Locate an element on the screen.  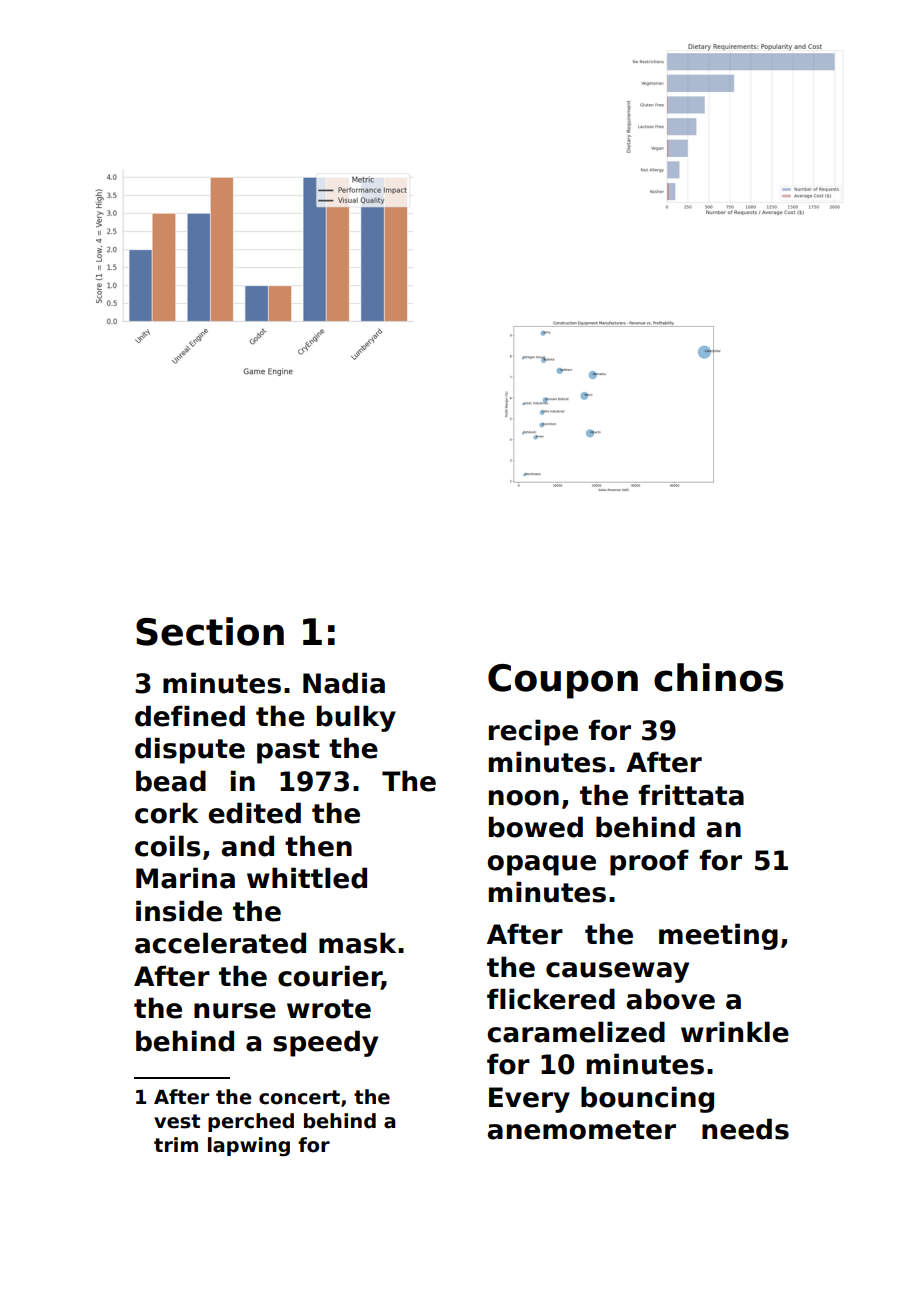
Nadia is located at coordinates (344, 683).
